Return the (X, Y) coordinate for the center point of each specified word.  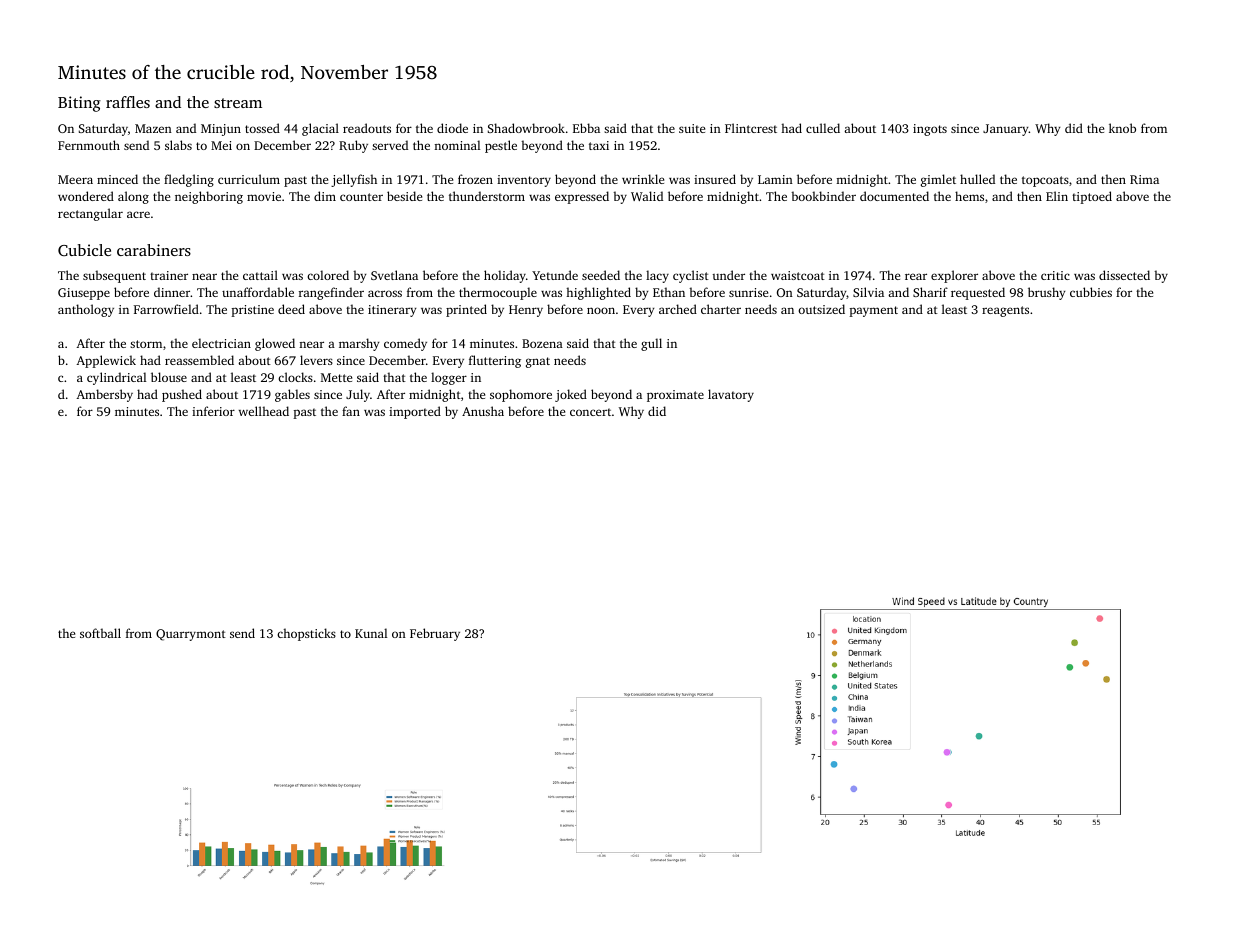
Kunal (371, 633)
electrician (221, 343)
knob (1122, 128)
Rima (1144, 179)
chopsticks (306, 634)
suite (692, 128)
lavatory (731, 395)
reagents (1005, 311)
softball (100, 633)
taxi (599, 145)
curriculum (249, 179)
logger (449, 378)
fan (351, 411)
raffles (128, 102)
